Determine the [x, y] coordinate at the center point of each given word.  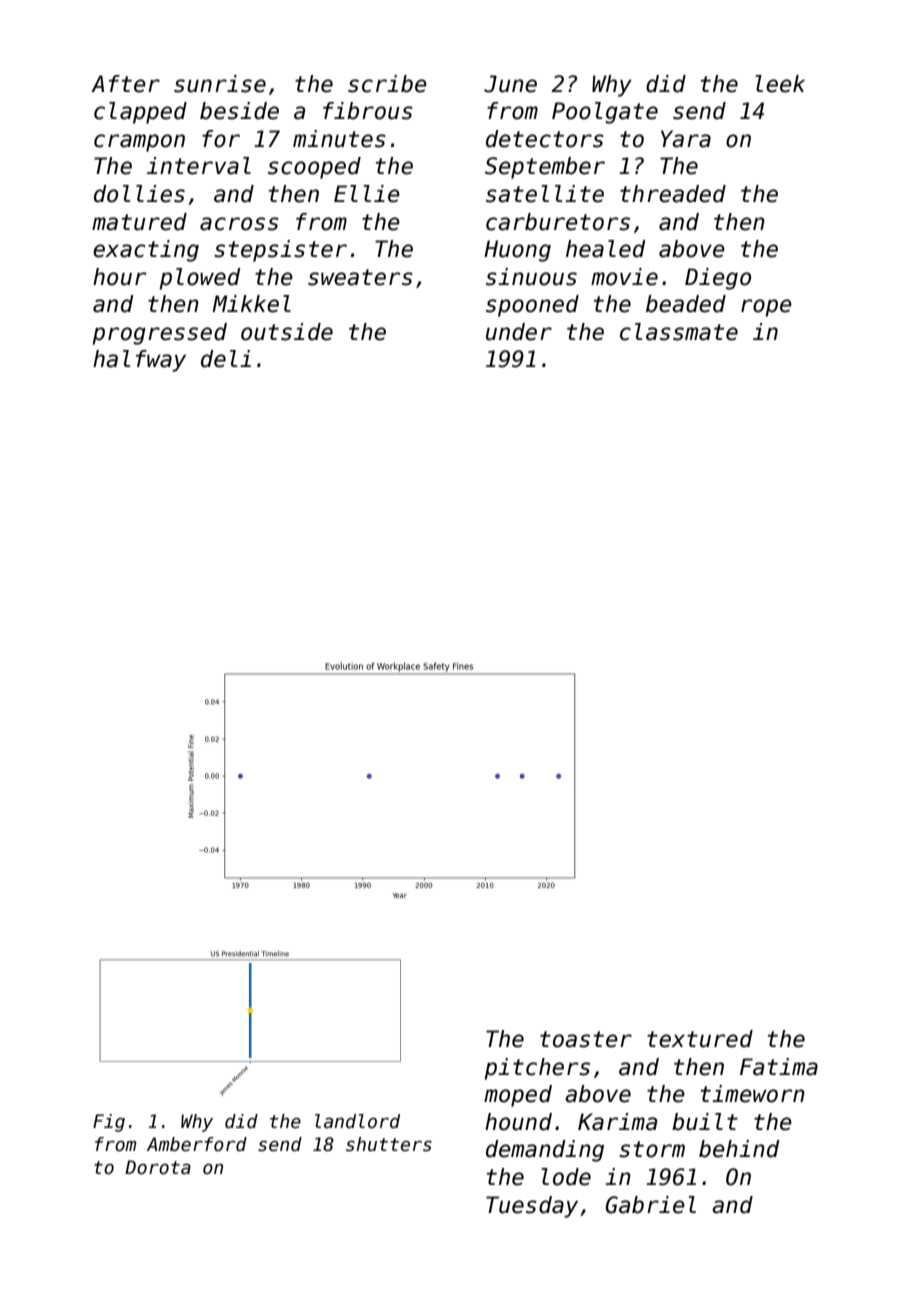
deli [226, 359]
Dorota [158, 1167]
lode [566, 1177]
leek [780, 84]
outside [287, 332]
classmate [679, 332]
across [239, 224]
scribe [387, 84]
